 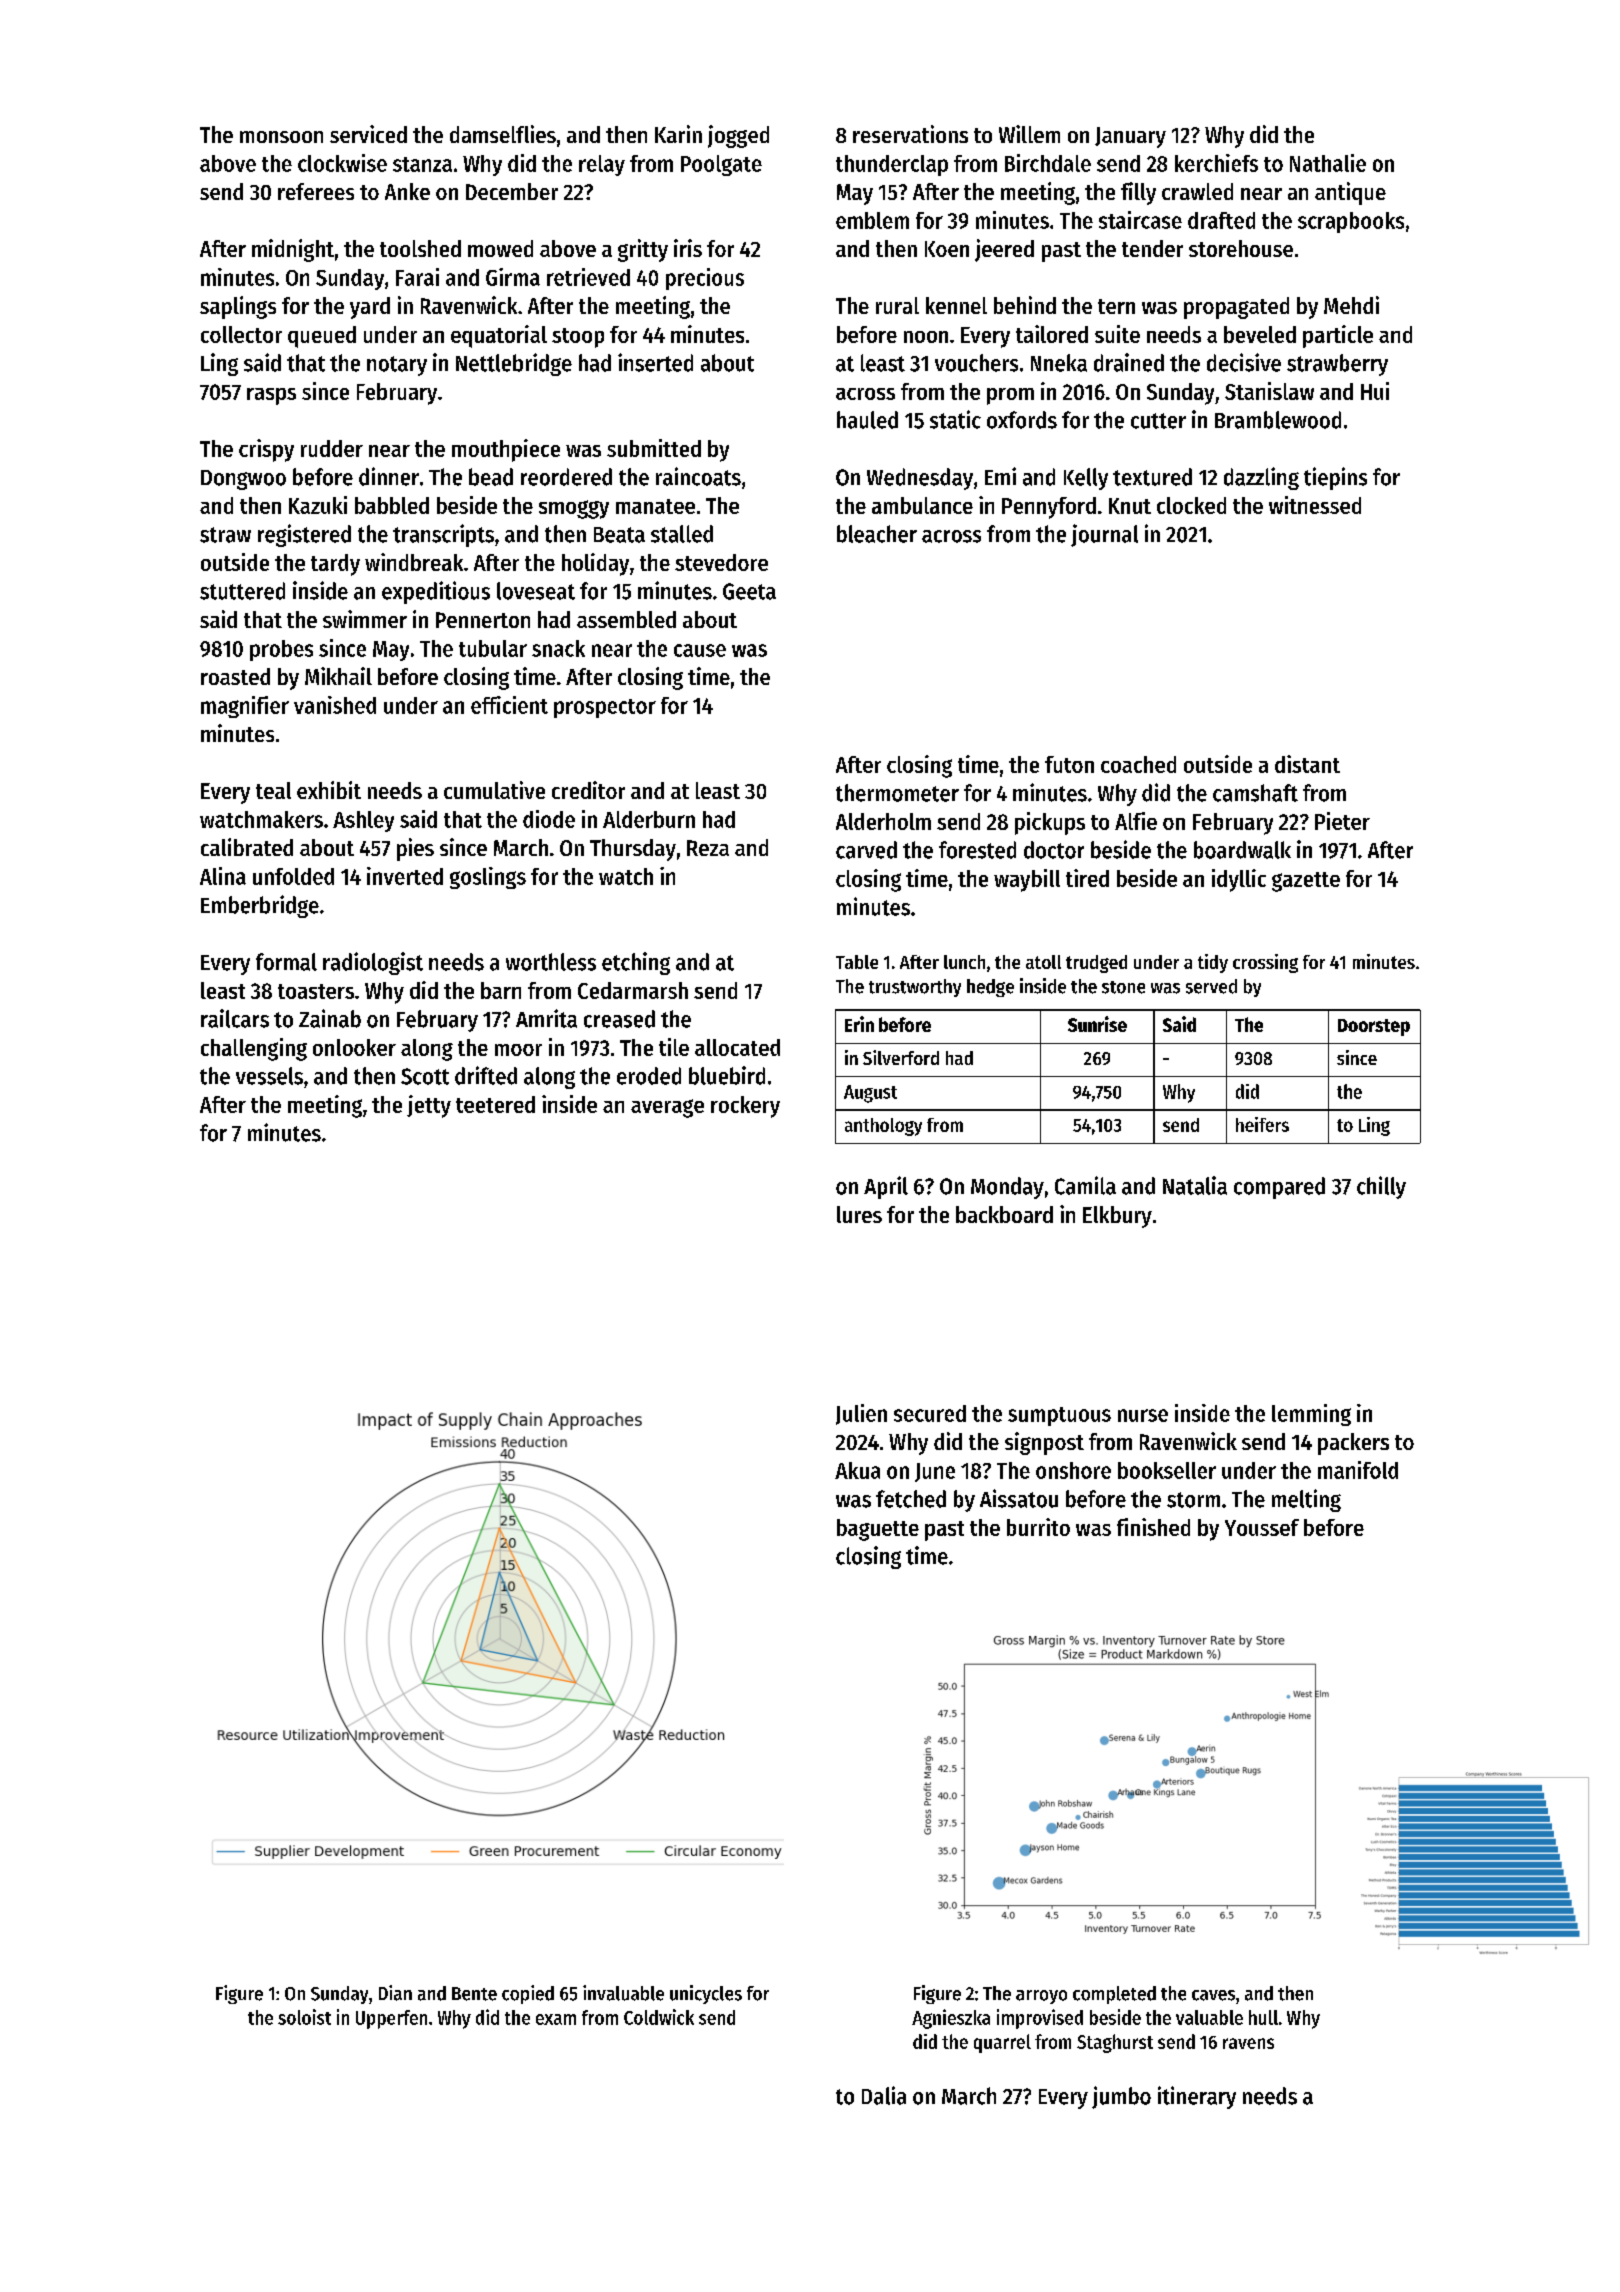 I want to click on cause, so click(x=700, y=650).
